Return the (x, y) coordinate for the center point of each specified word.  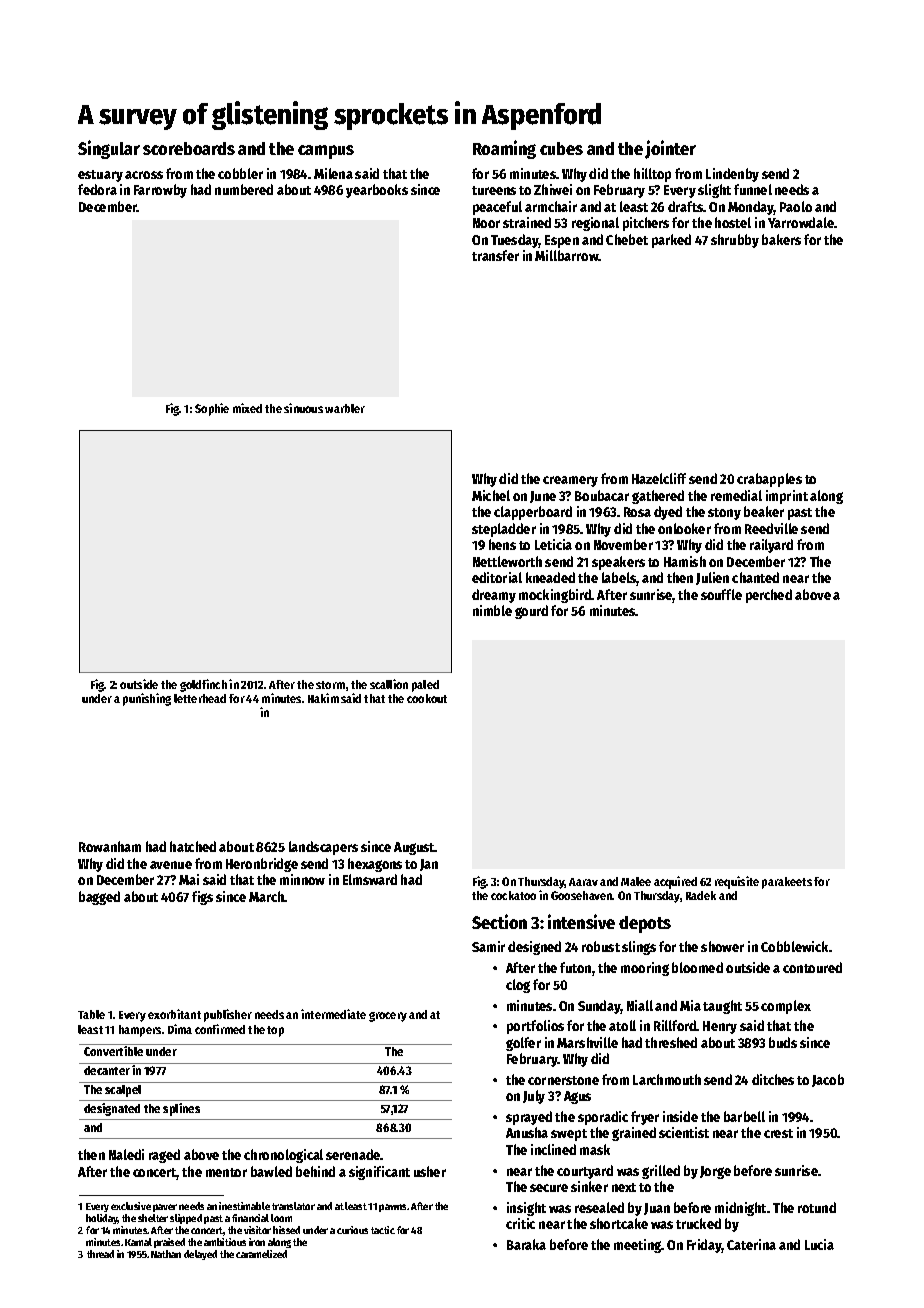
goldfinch (203, 685)
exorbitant (174, 1014)
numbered (244, 189)
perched (769, 596)
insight (526, 1209)
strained (527, 222)
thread (100, 1254)
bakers (781, 239)
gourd (531, 612)
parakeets (787, 883)
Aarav (583, 882)
